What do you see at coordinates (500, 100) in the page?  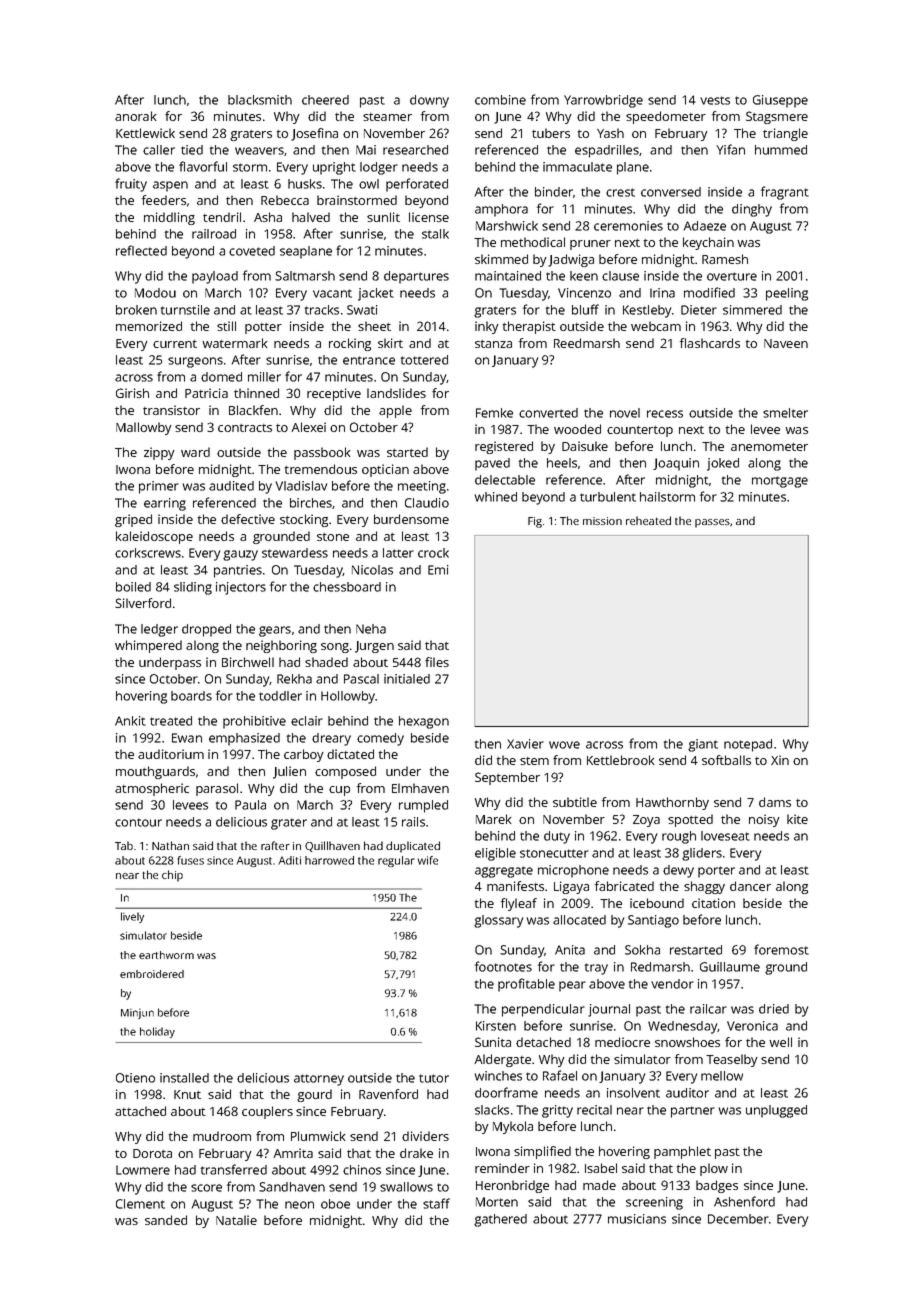 I see `combine` at bounding box center [500, 100].
